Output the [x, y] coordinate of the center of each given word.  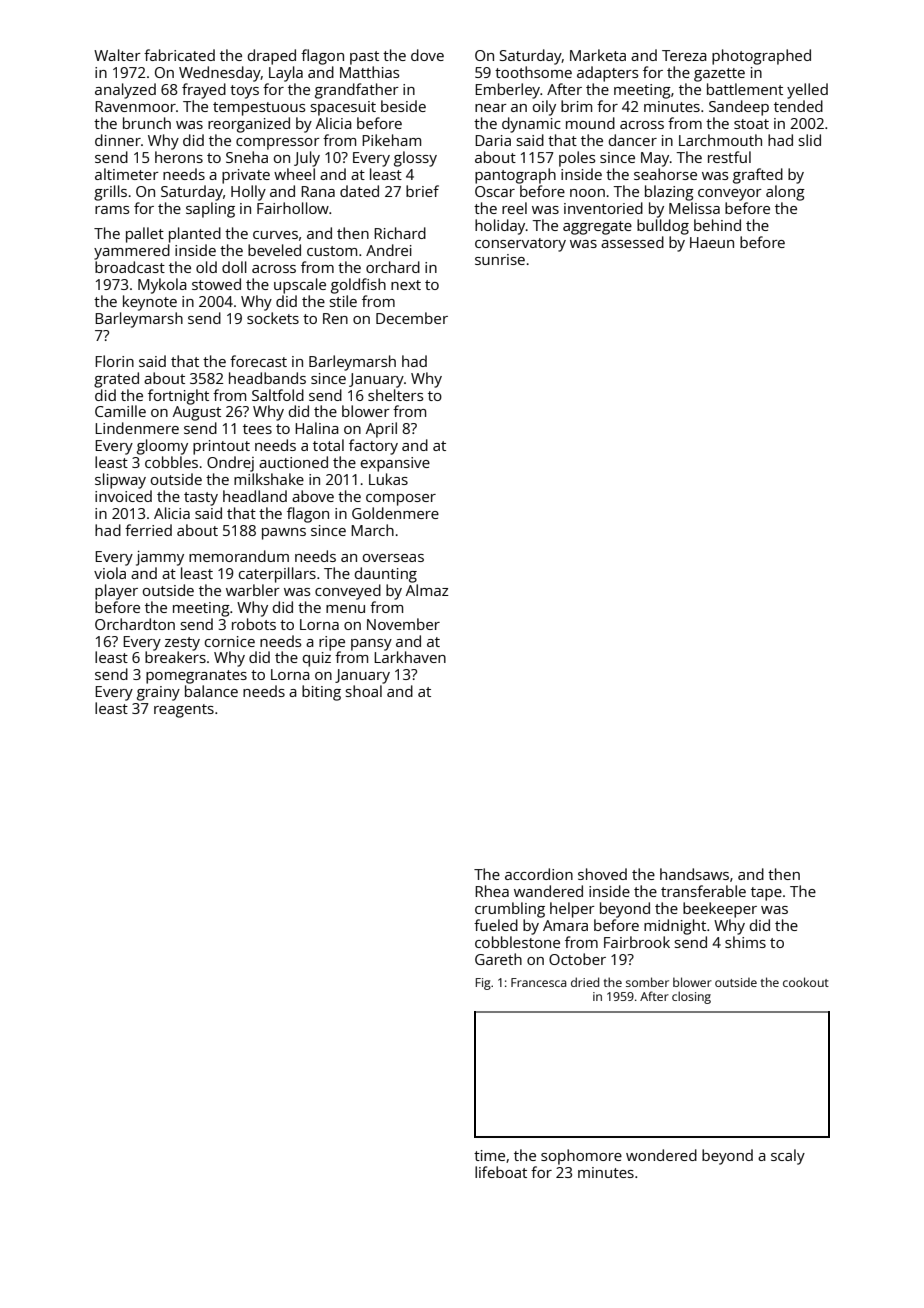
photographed [761, 57]
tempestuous [259, 109]
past [364, 58]
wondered [661, 1155]
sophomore [581, 1157]
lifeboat [501, 1172]
